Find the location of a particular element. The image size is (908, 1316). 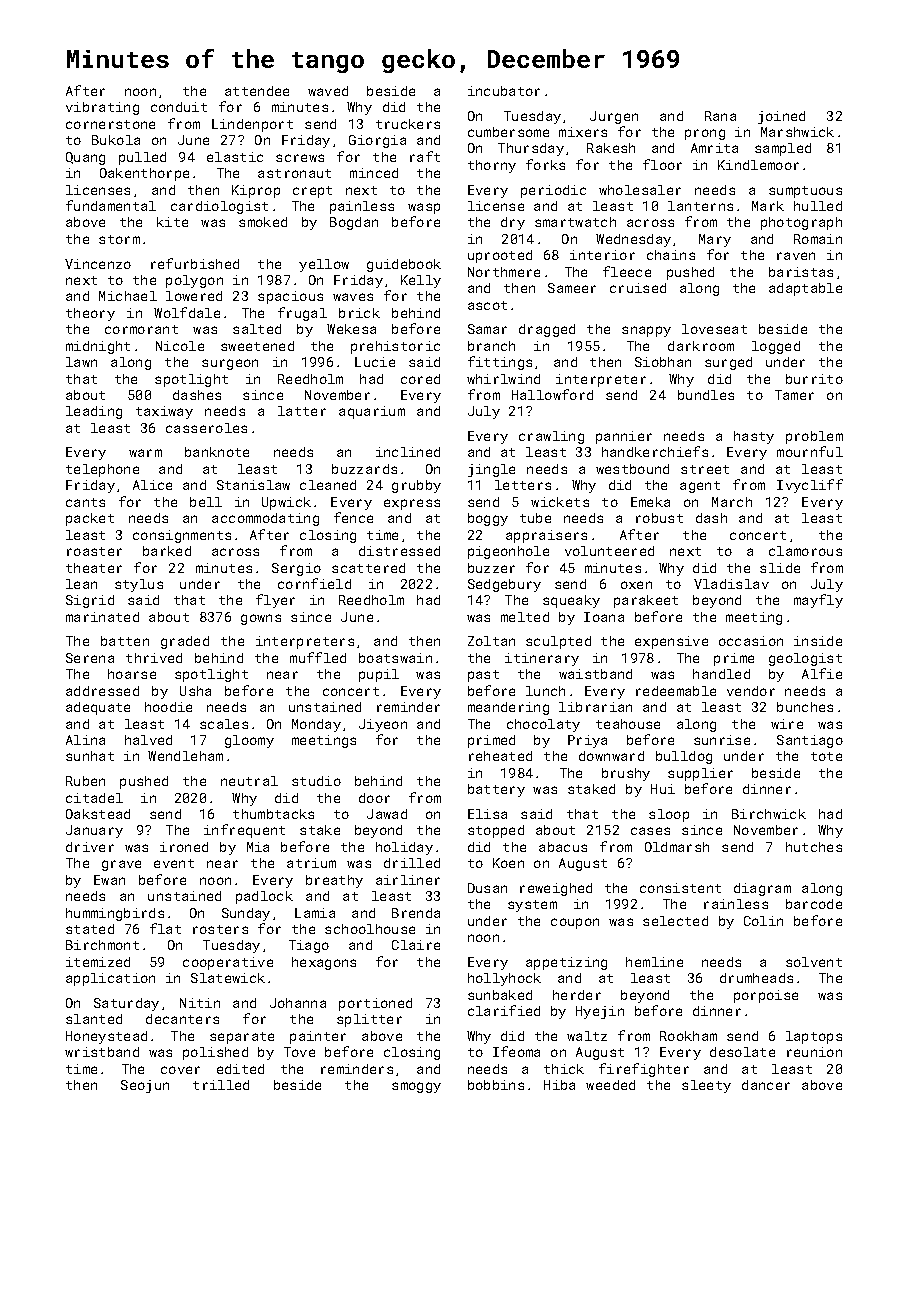

Rana is located at coordinates (720, 116).
